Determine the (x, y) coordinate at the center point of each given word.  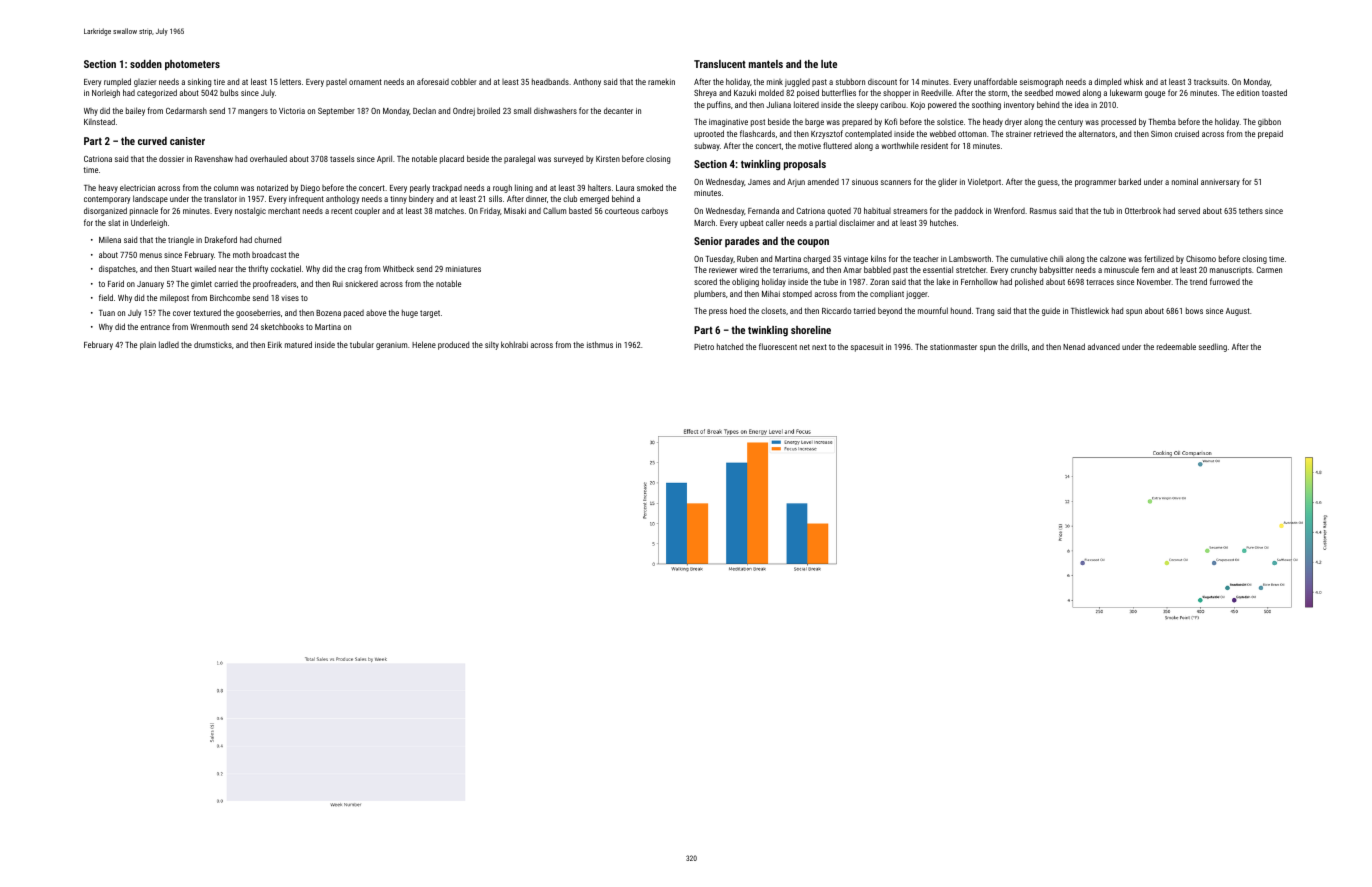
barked (1130, 181)
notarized (272, 187)
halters (599, 187)
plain (148, 346)
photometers (192, 65)
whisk (1133, 81)
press (718, 312)
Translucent (720, 64)
